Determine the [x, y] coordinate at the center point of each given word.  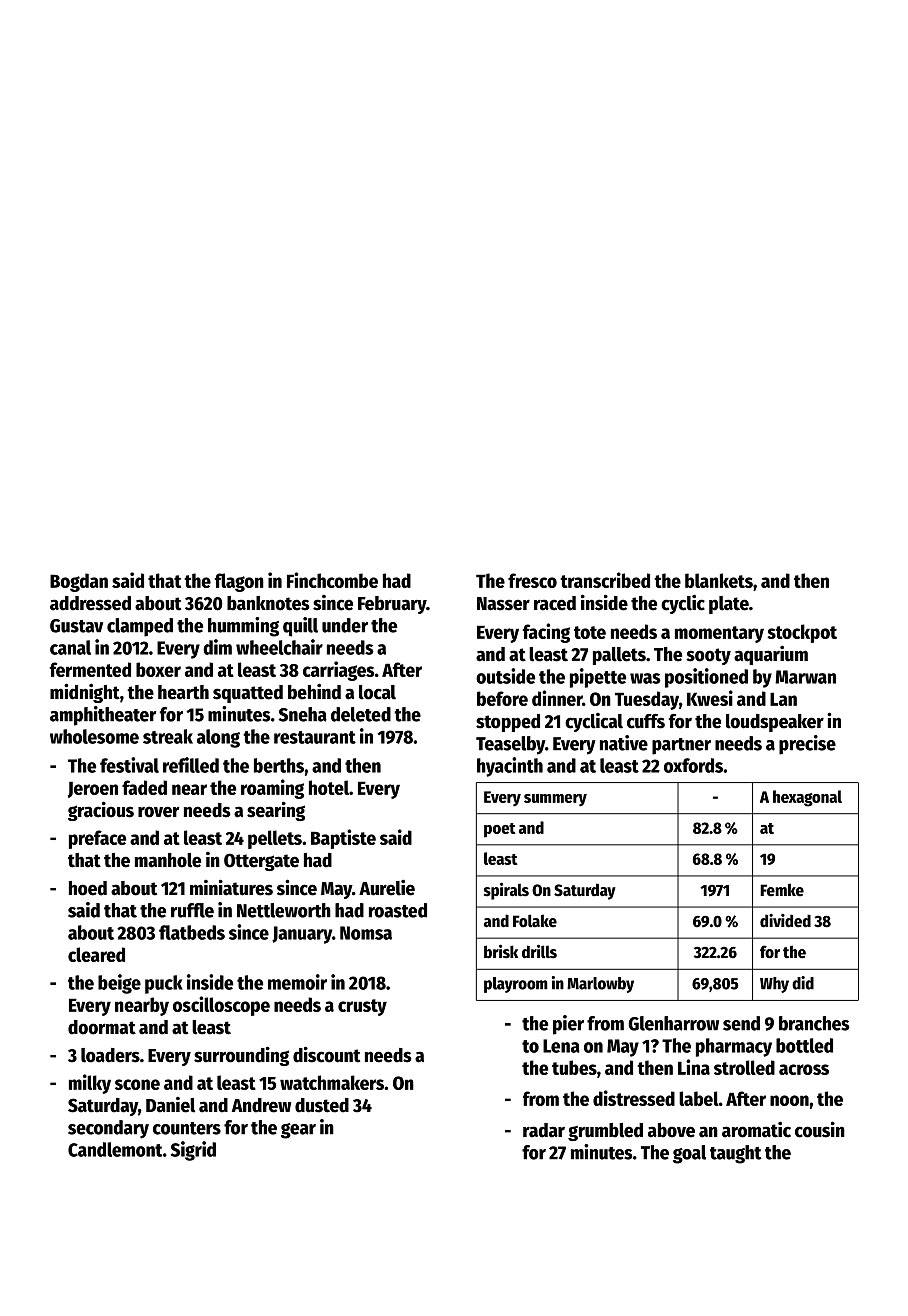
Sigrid [193, 1151]
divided [785, 921]
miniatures [231, 887]
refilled [191, 765]
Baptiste [343, 839]
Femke [782, 890]
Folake [535, 921]
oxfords [693, 765]
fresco [532, 580]
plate [729, 605]
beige [119, 984]
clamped [140, 627]
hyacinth [510, 767]
